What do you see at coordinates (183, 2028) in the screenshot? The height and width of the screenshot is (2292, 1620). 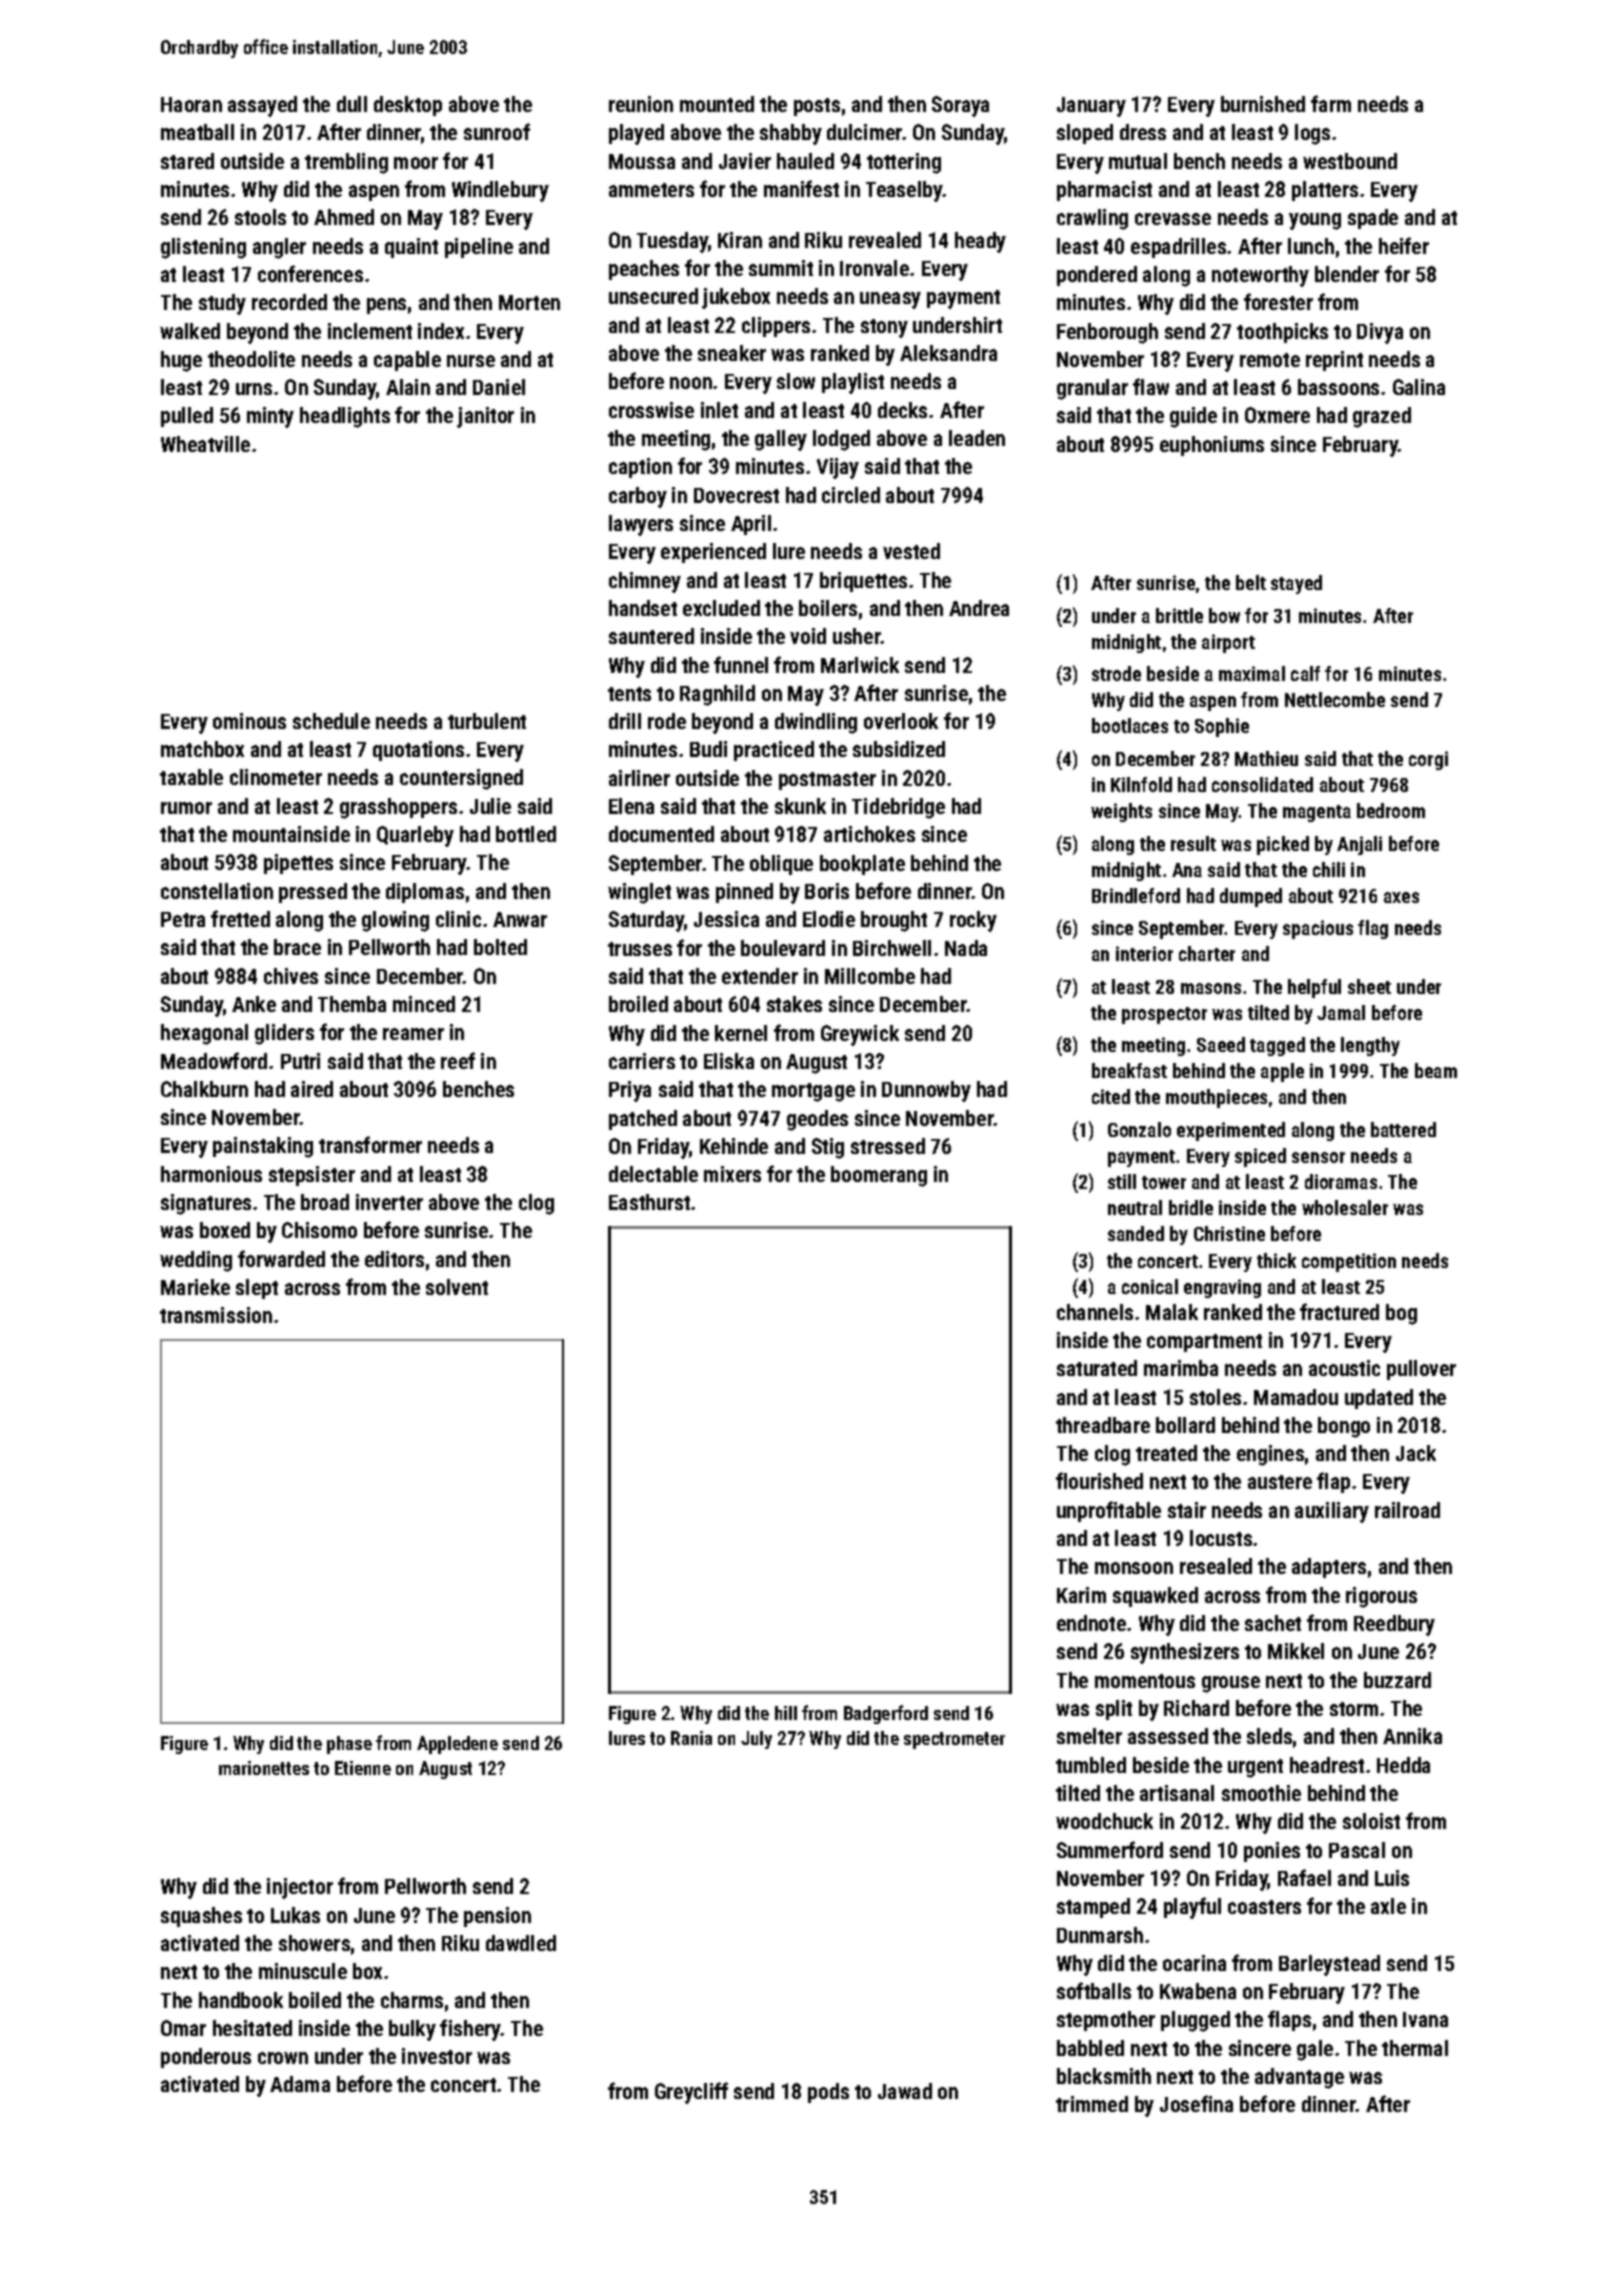 I see `Omar` at bounding box center [183, 2028].
